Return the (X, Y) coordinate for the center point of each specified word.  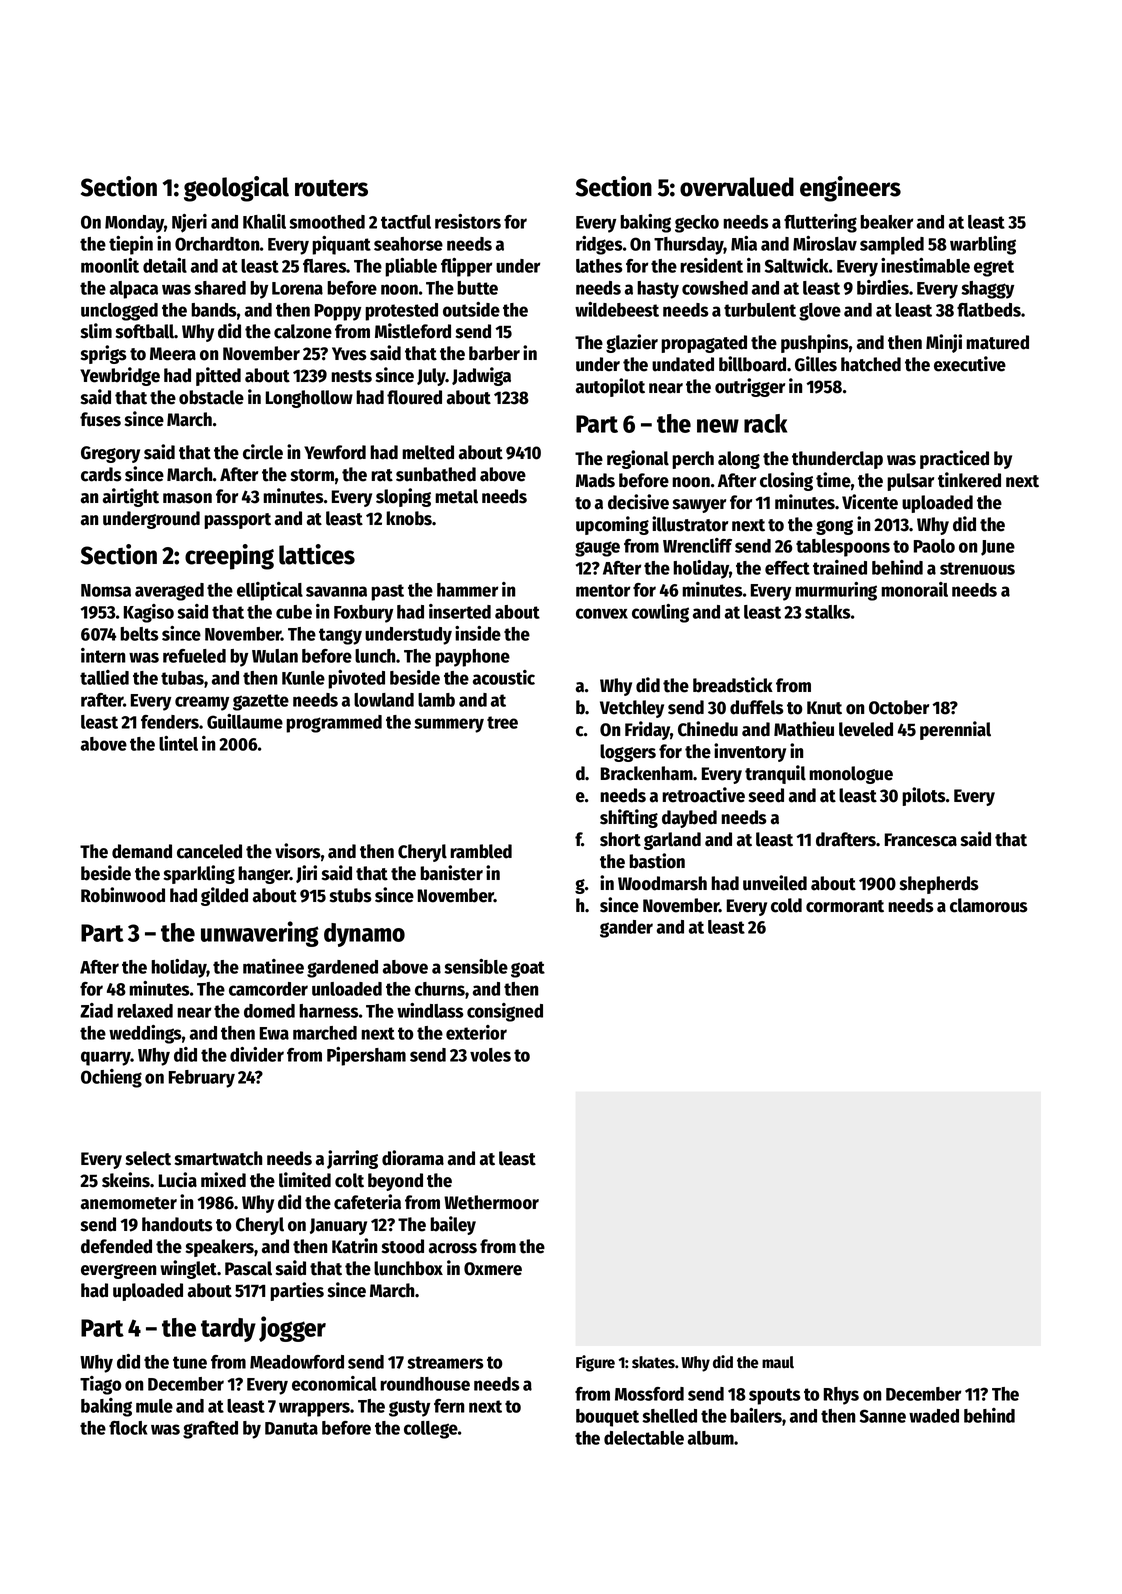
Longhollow (309, 399)
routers (331, 188)
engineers (850, 189)
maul (778, 1362)
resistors (468, 221)
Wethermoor (491, 1202)
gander (626, 929)
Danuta (291, 1428)
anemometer (129, 1203)
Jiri (306, 874)
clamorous (989, 905)
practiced (954, 459)
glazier (632, 343)
